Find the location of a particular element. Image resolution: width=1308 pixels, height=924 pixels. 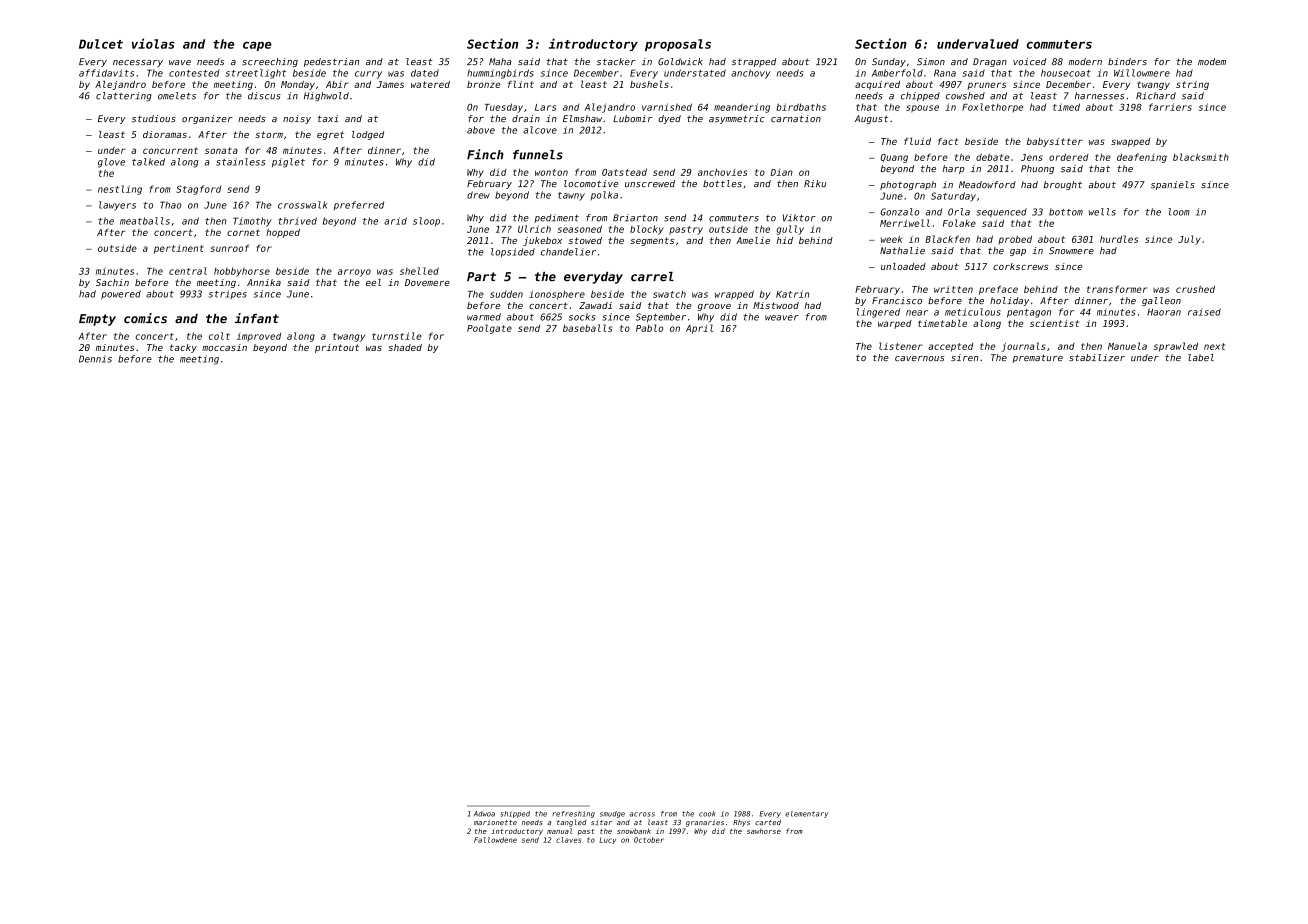

birdbaths is located at coordinates (801, 107).
